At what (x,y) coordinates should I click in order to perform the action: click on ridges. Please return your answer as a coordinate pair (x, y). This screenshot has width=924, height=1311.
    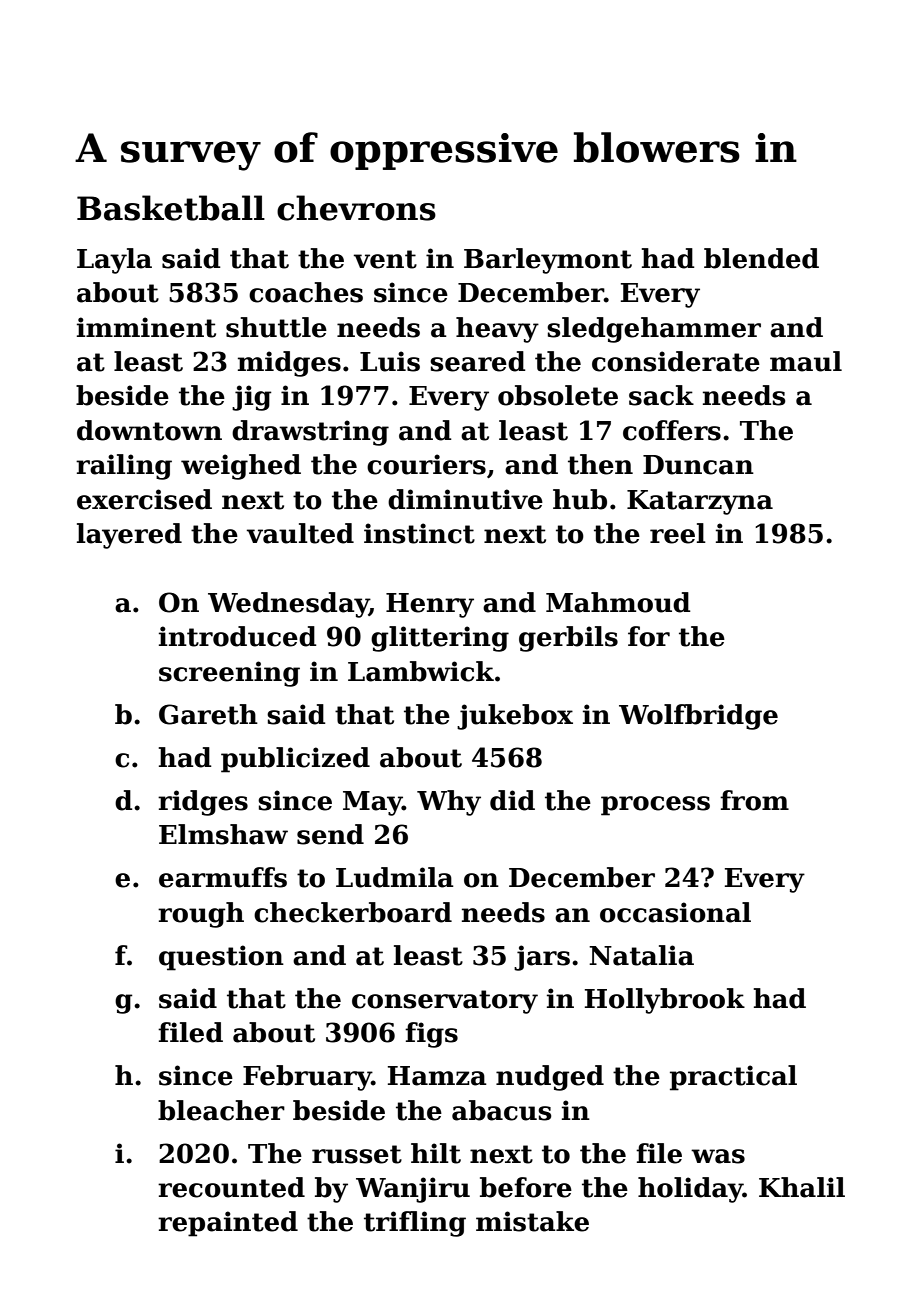
    Looking at the image, I should click on (203, 803).
